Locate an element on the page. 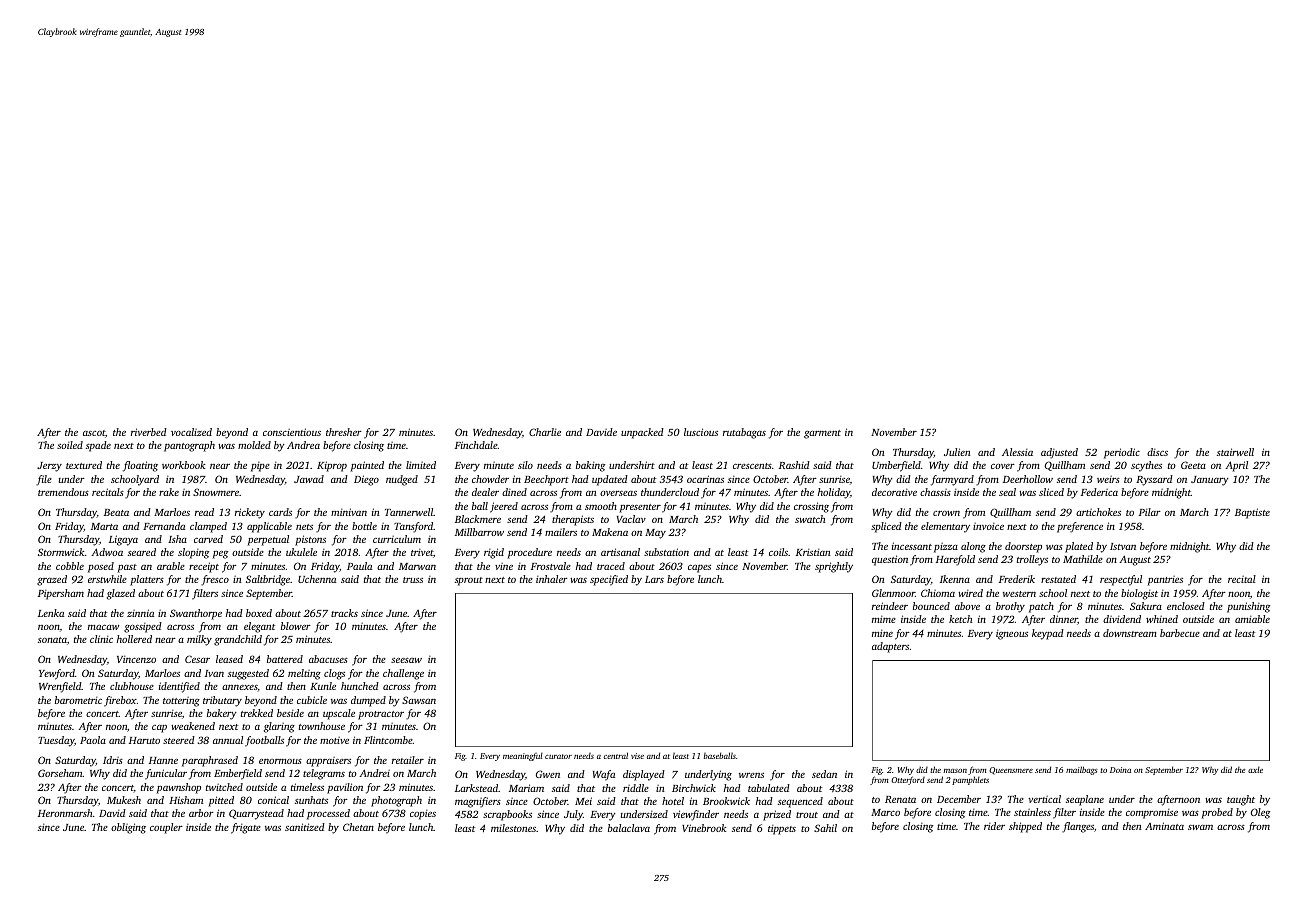  Yewford is located at coordinates (57, 674).
